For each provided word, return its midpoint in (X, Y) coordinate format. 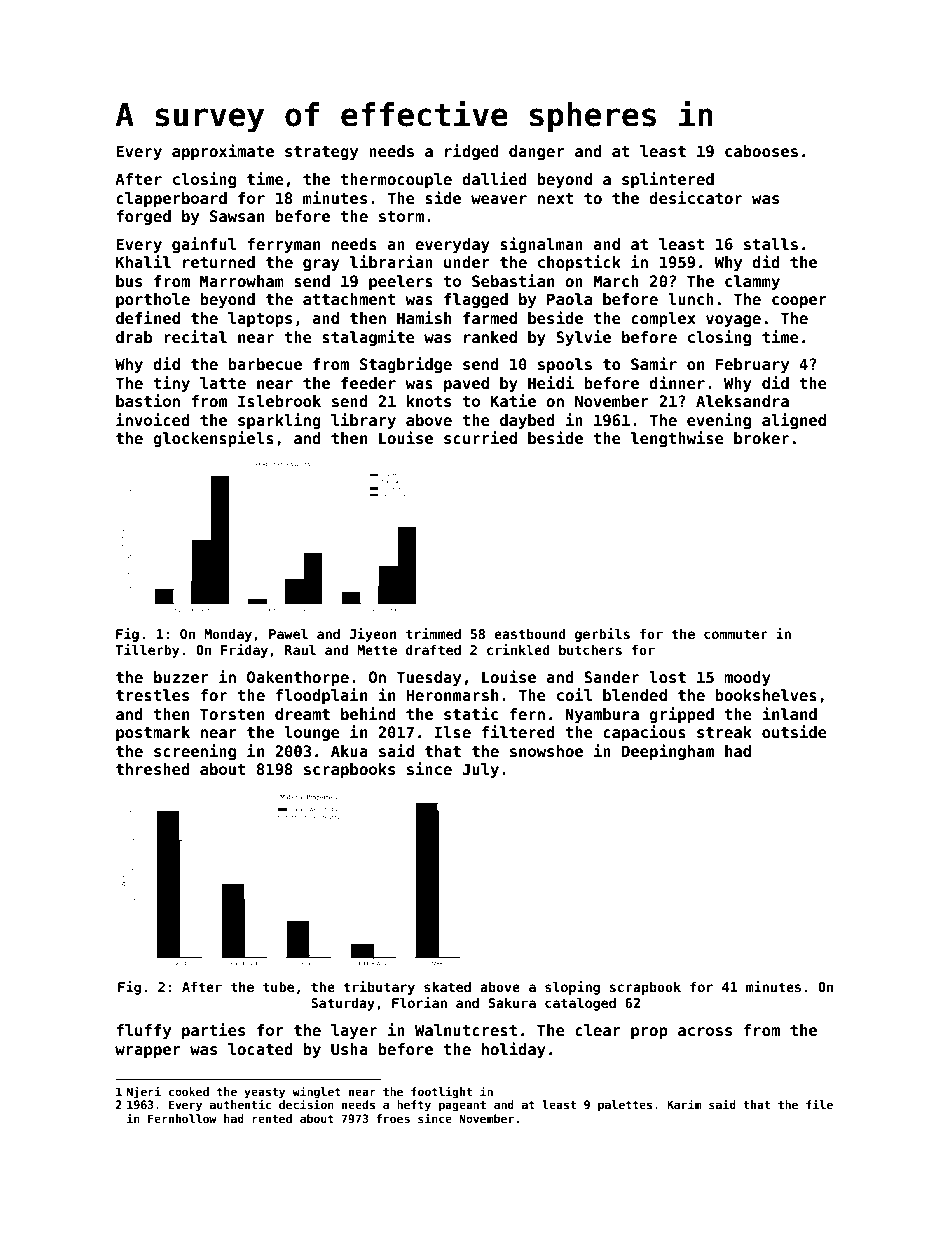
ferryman (283, 245)
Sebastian (513, 281)
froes (393, 1118)
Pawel (288, 633)
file (819, 1104)
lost (667, 677)
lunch (691, 299)
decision (306, 1104)
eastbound (530, 633)
